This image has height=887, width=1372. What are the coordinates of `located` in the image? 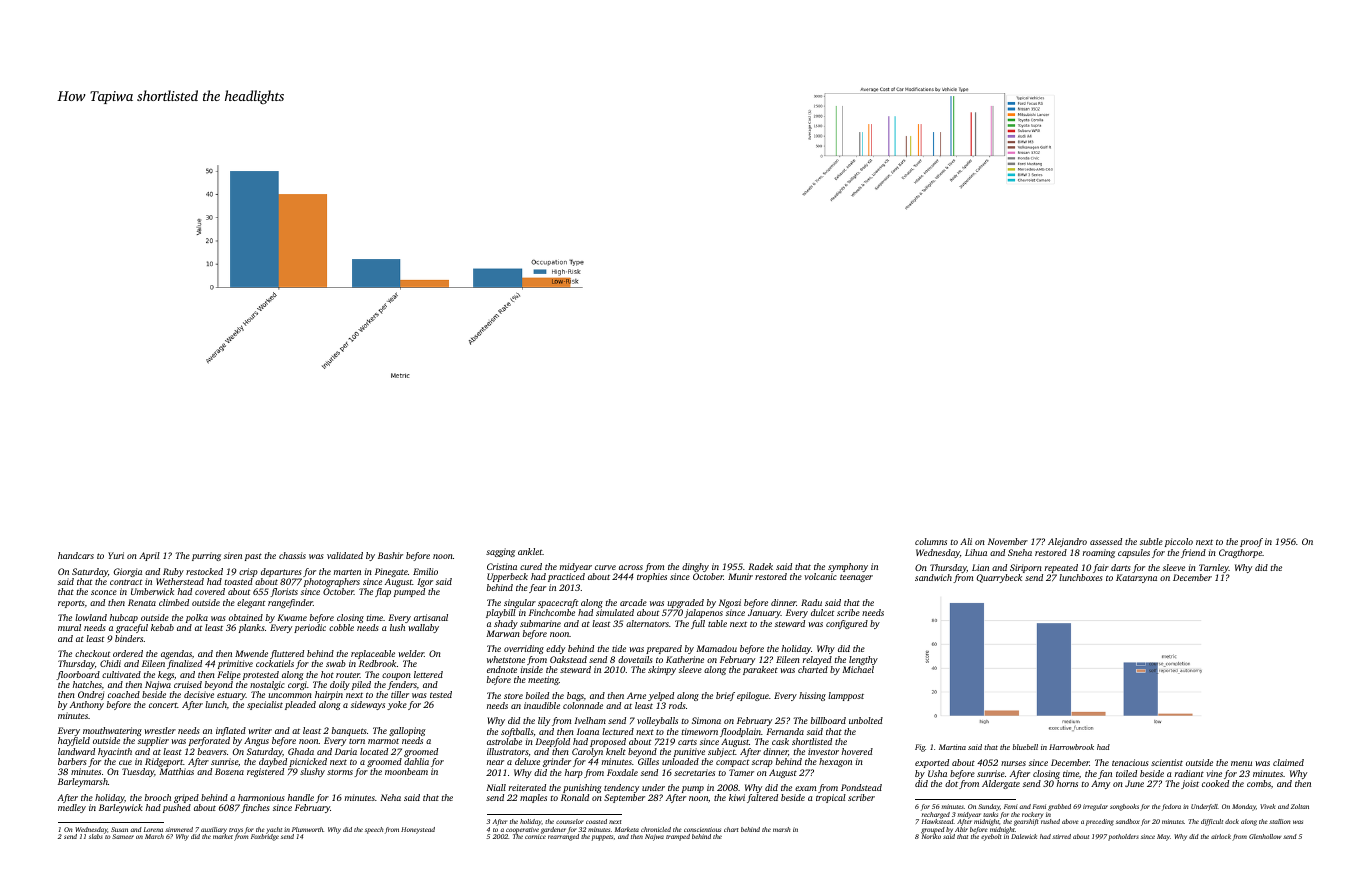 It's located at (374, 751).
